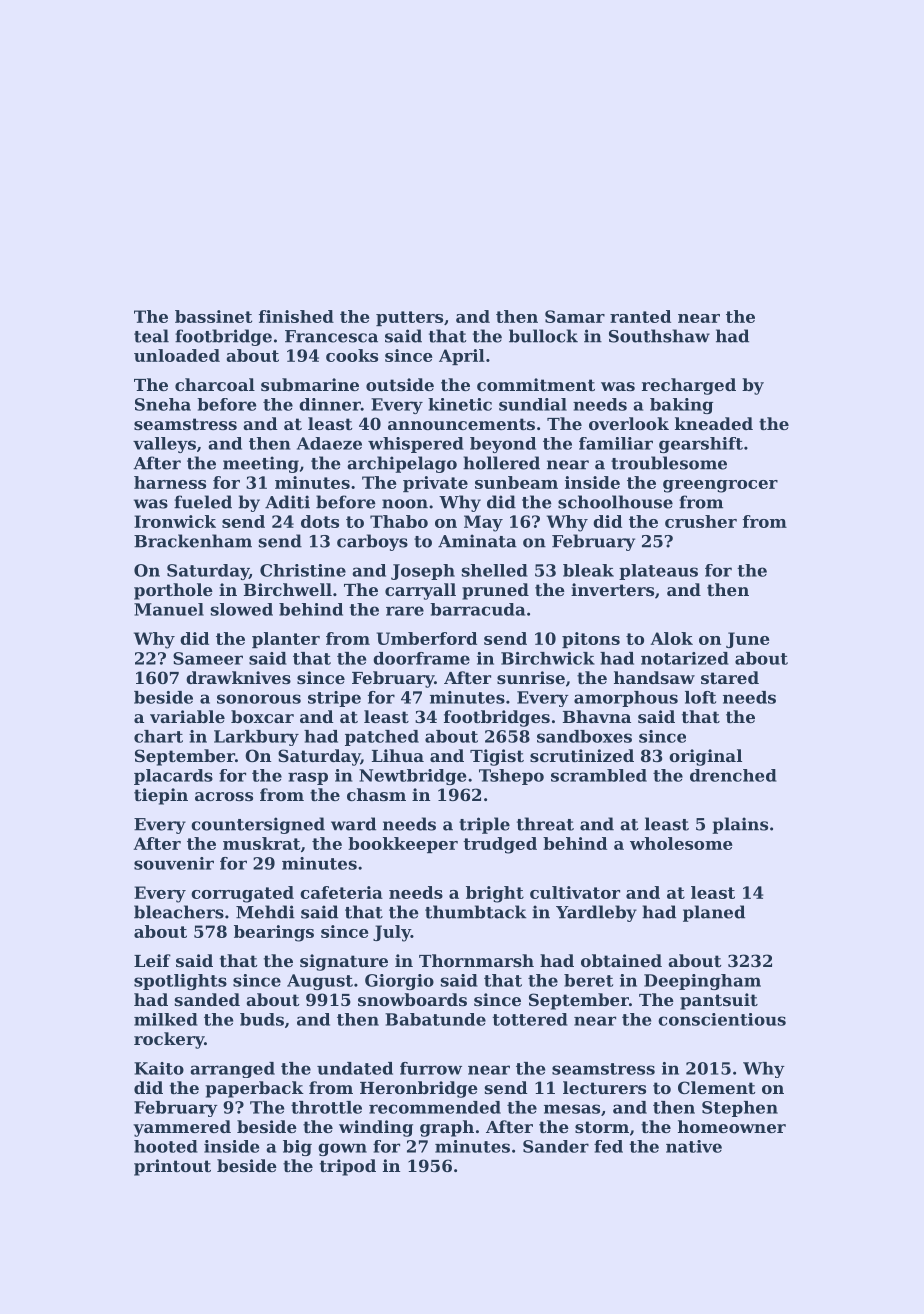 The image size is (924, 1314). I want to click on Ironwick, so click(175, 521).
